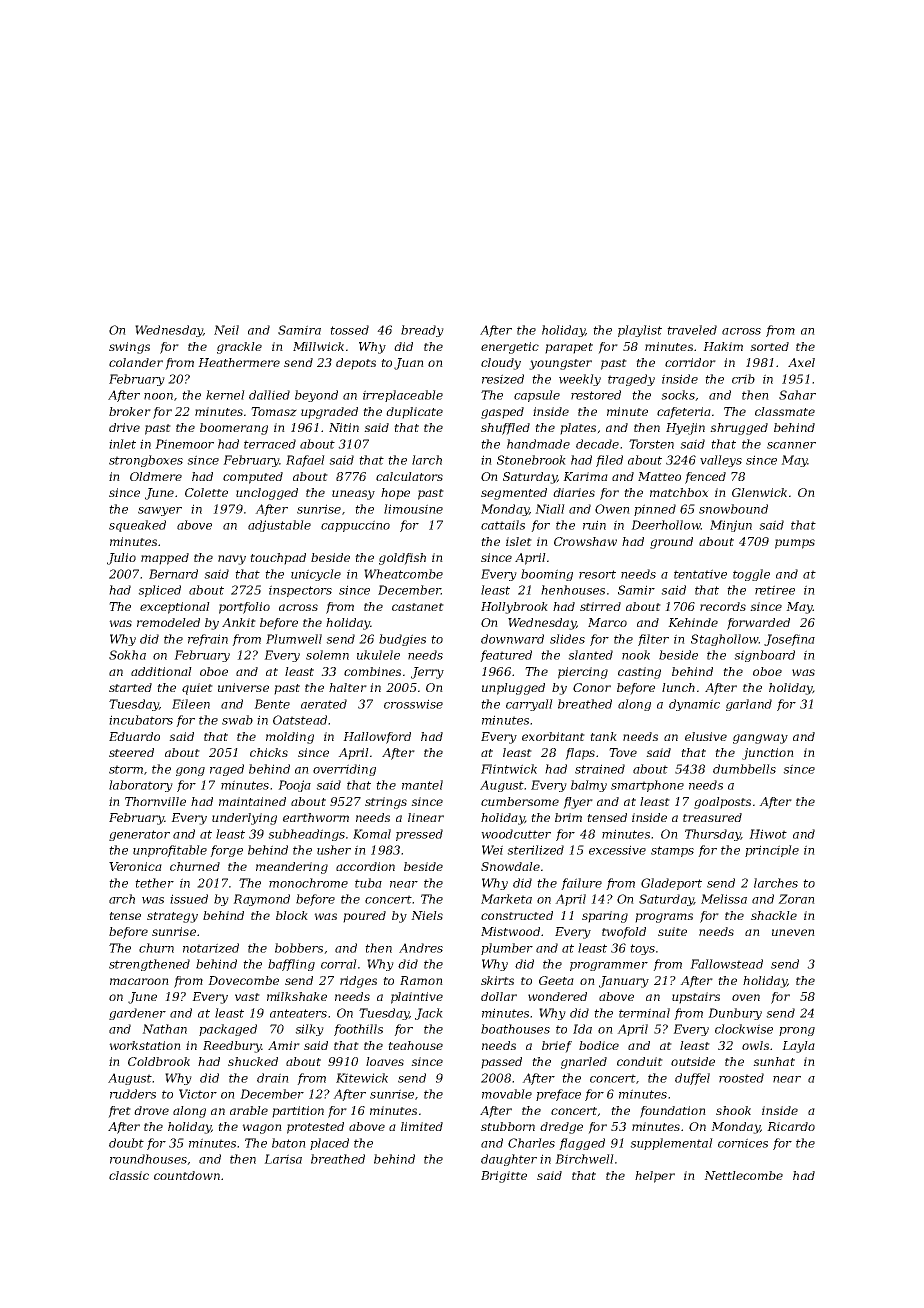  What do you see at coordinates (772, 851) in the document?
I see `principle` at bounding box center [772, 851].
